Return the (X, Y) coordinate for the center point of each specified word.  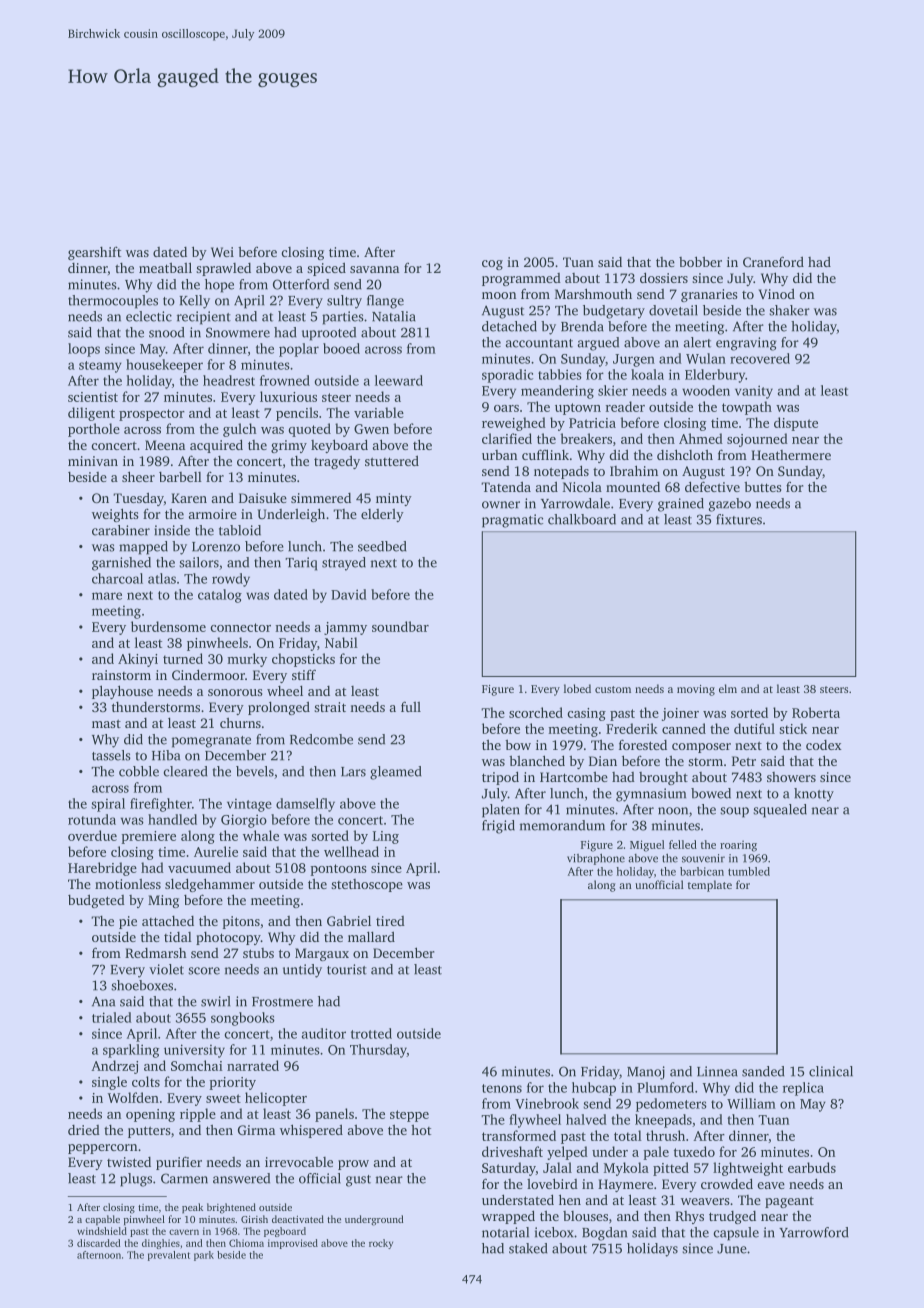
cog (492, 265)
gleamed (396, 773)
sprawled (223, 269)
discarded (98, 1243)
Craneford (773, 261)
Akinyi (138, 660)
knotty (814, 795)
